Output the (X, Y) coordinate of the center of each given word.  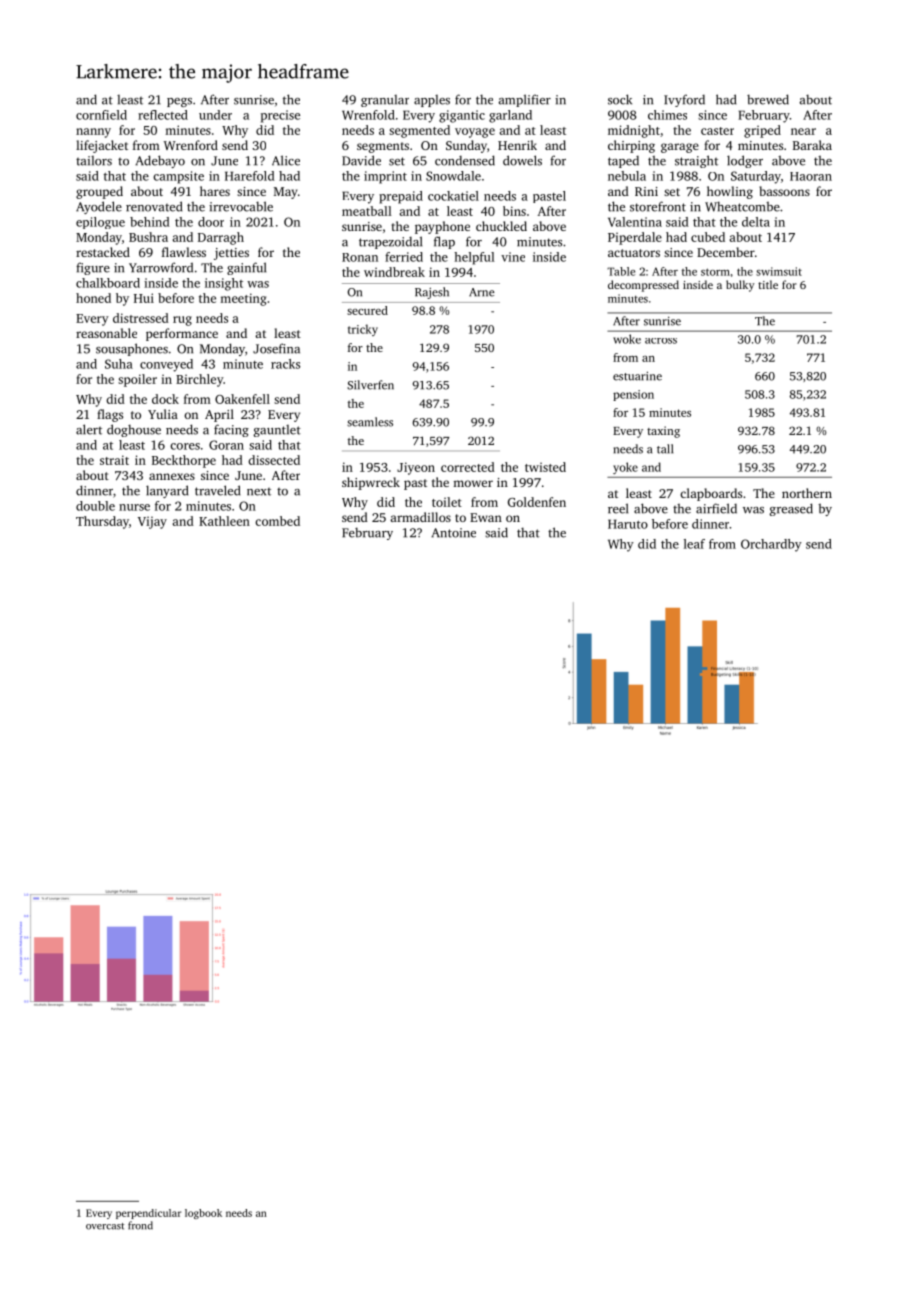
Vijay (152, 522)
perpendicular (148, 1214)
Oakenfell (242, 399)
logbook (203, 1214)
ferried (404, 257)
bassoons (784, 191)
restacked (103, 252)
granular (385, 101)
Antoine (453, 533)
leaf (694, 544)
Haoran (811, 176)
